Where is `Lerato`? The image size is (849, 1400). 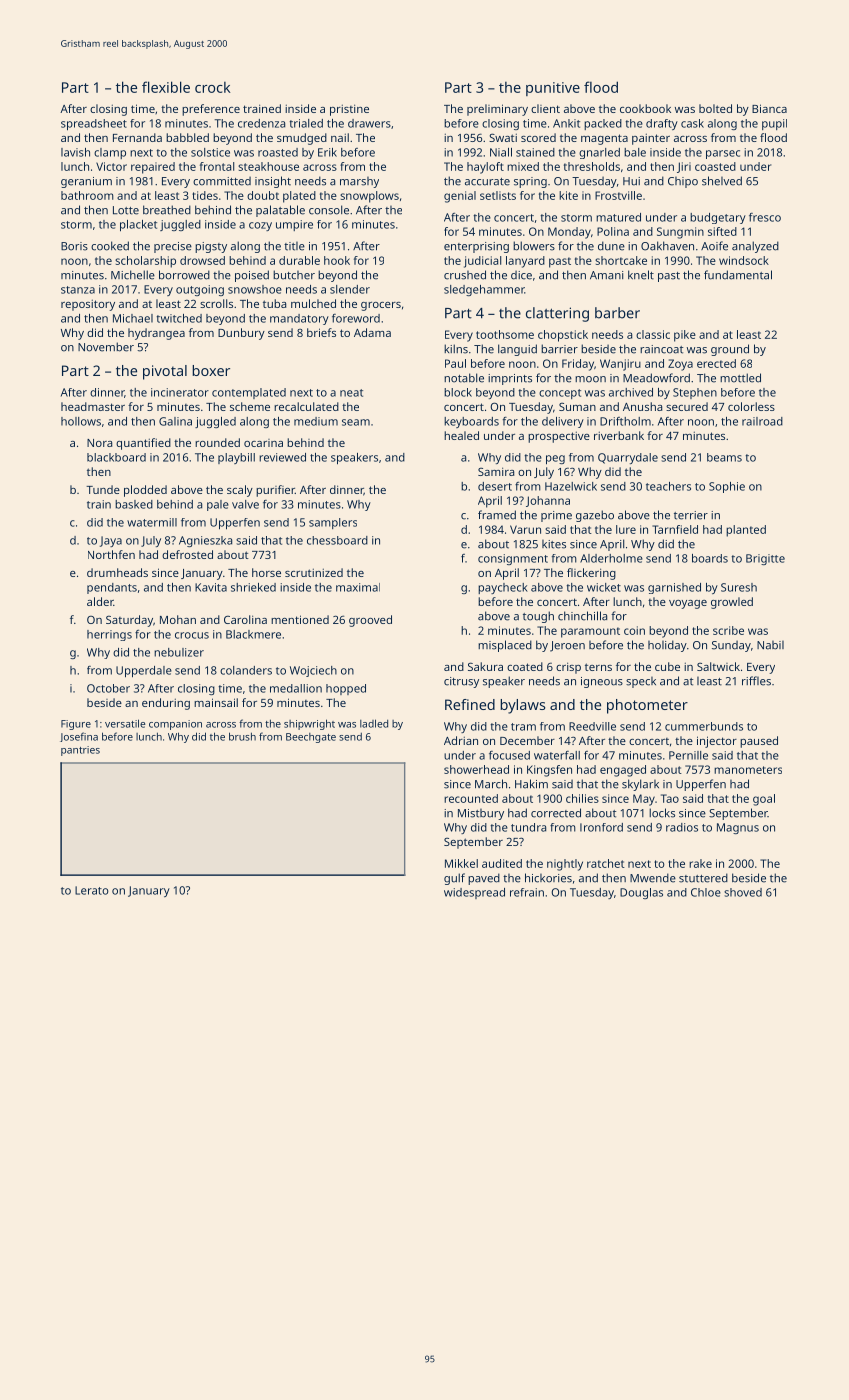
Lerato is located at coordinates (92, 890).
